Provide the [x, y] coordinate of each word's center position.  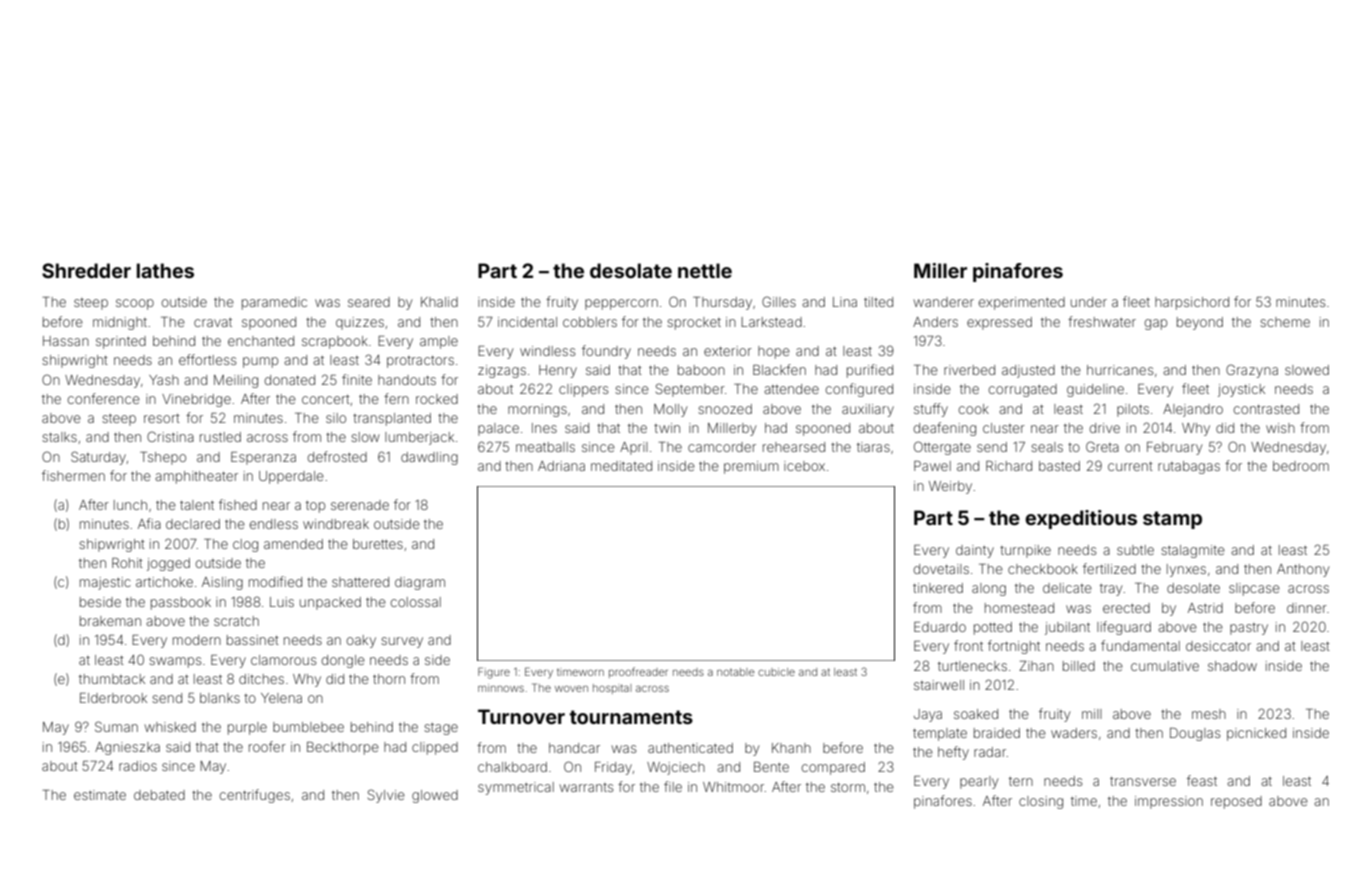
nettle [705, 270]
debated [159, 795]
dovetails [941, 569]
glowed [435, 796]
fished [238, 504]
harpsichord [1192, 303]
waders [1074, 733]
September [690, 390]
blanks [220, 698]
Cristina [170, 436]
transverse [1143, 781]
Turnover [521, 716]
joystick [1241, 390]
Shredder [86, 270]
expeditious [1081, 519]
